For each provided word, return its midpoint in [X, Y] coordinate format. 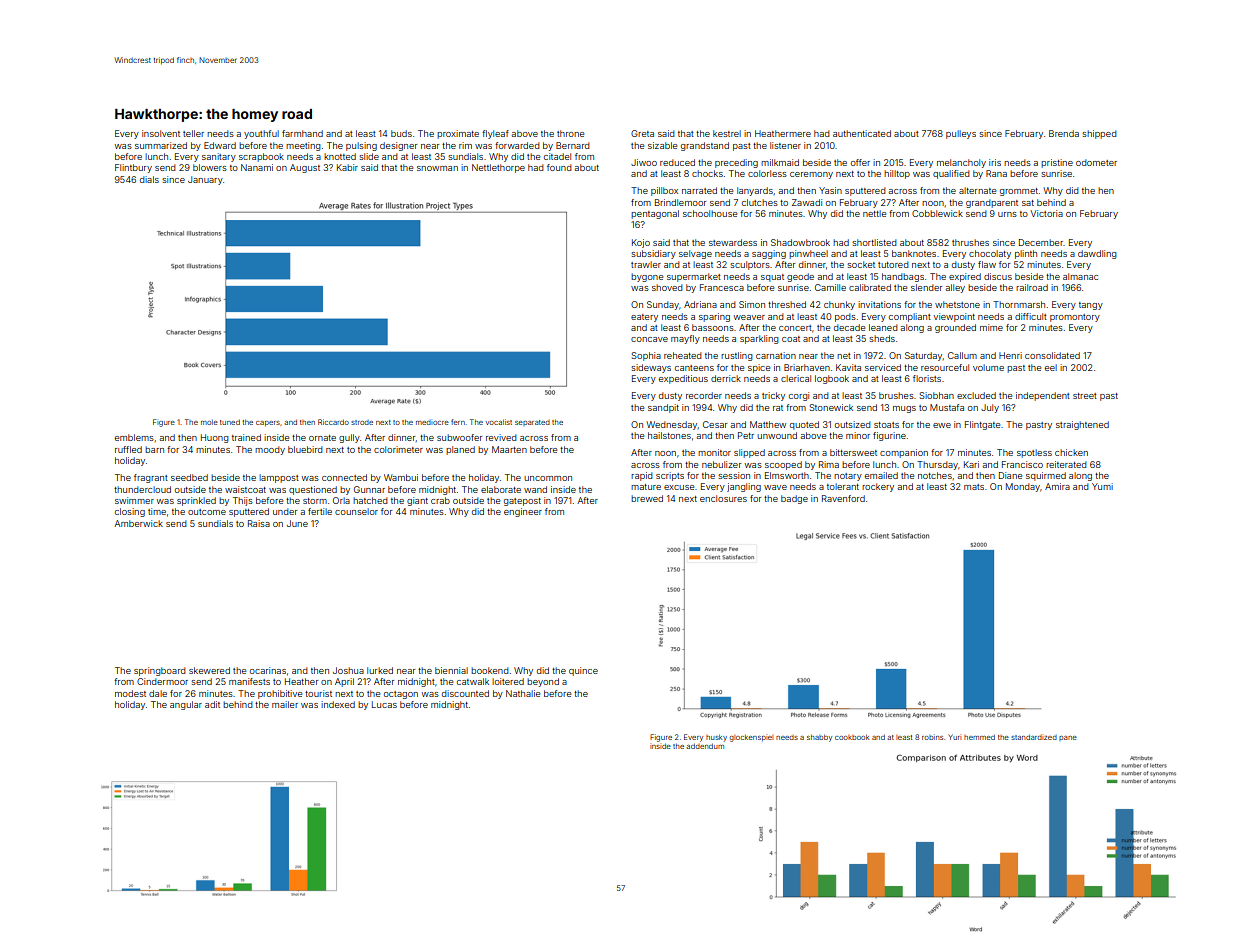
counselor [356, 511]
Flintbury [133, 168]
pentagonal [655, 214]
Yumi [1102, 486]
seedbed [189, 477]
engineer [523, 512]
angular [186, 705]
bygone [647, 277]
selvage [695, 254]
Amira [1057, 486]
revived [501, 437]
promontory [1075, 318]
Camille [830, 287]
